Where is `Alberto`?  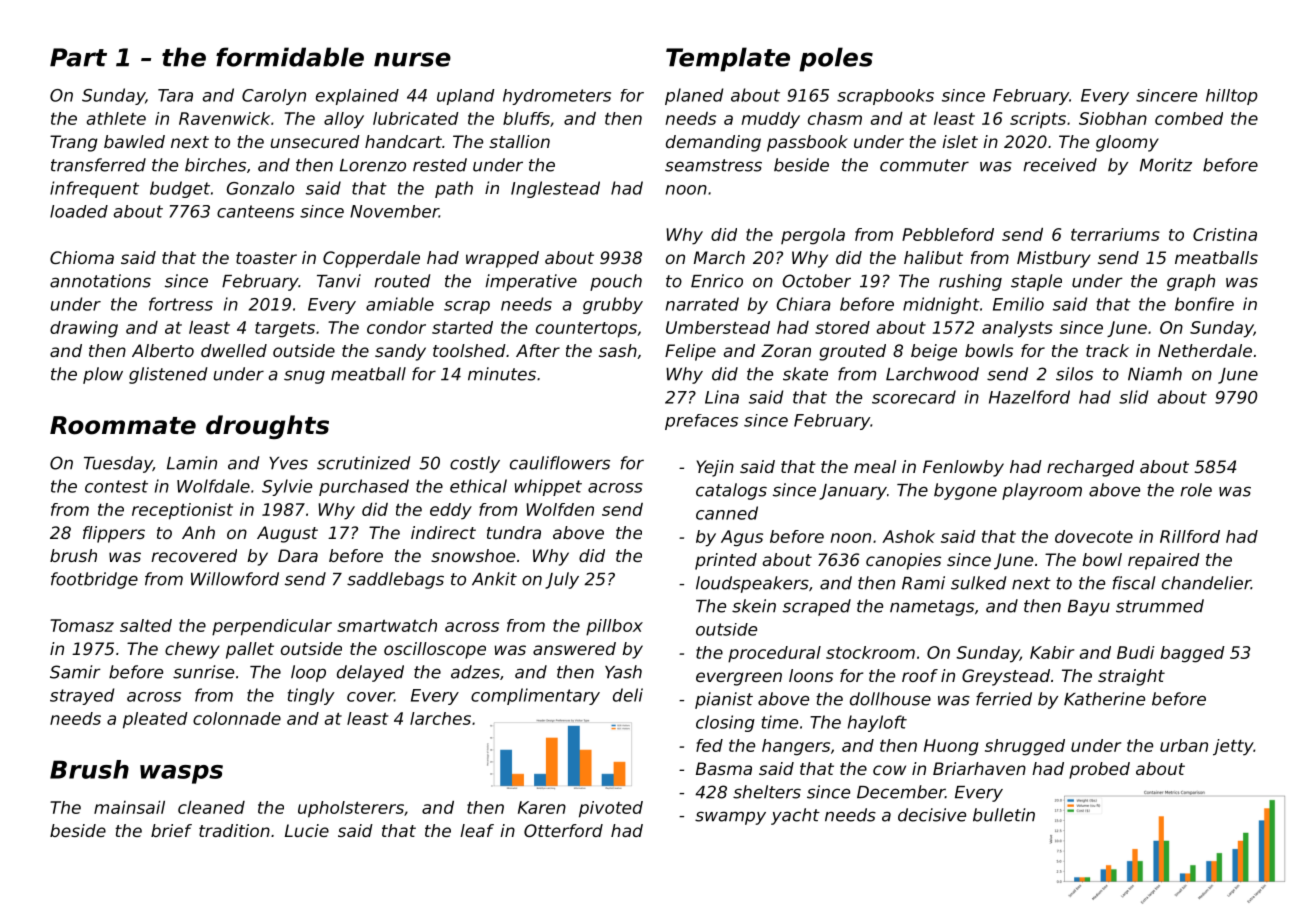 Alberto is located at coordinates (163, 350).
